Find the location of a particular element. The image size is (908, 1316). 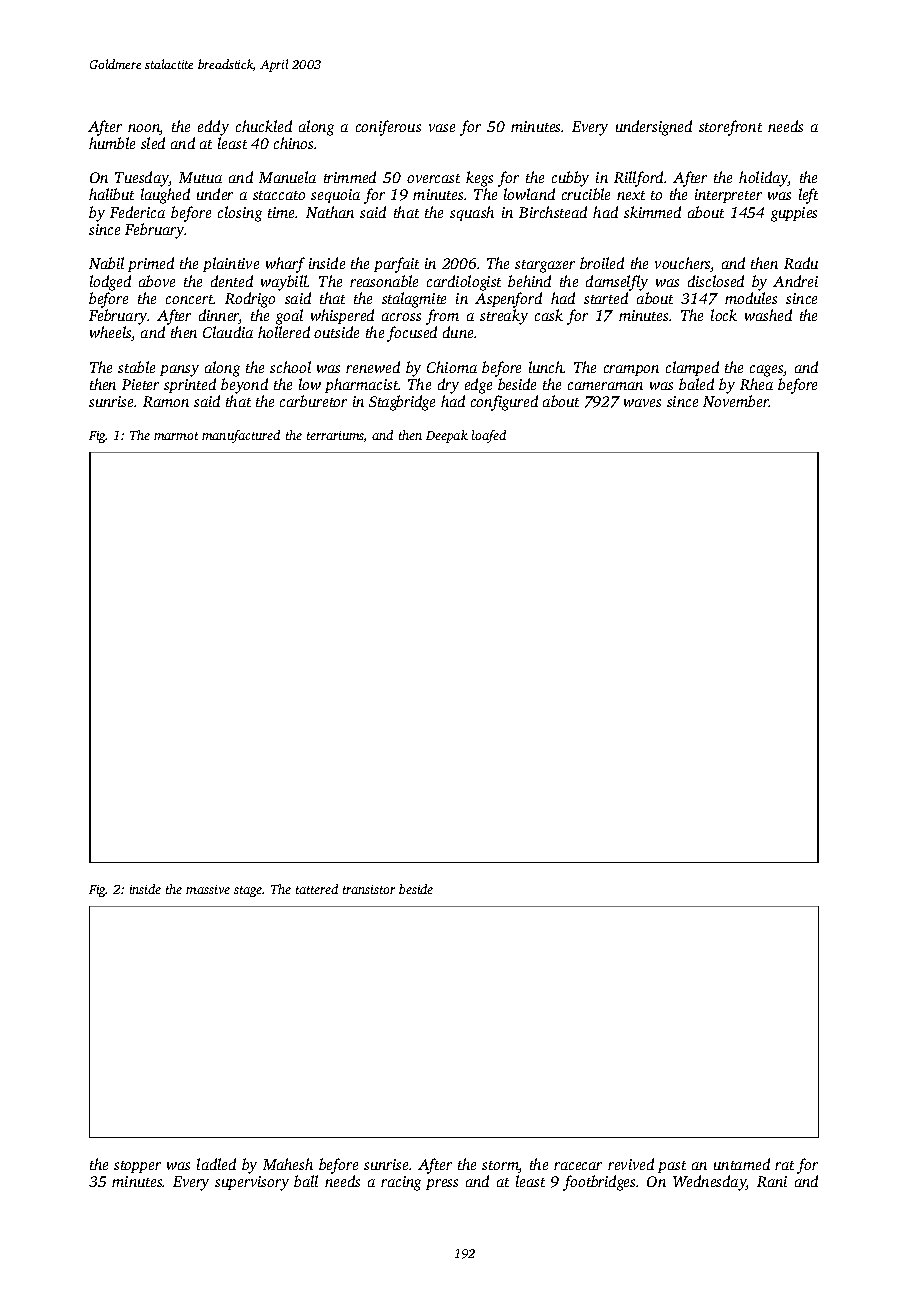

revived is located at coordinates (631, 1164).
